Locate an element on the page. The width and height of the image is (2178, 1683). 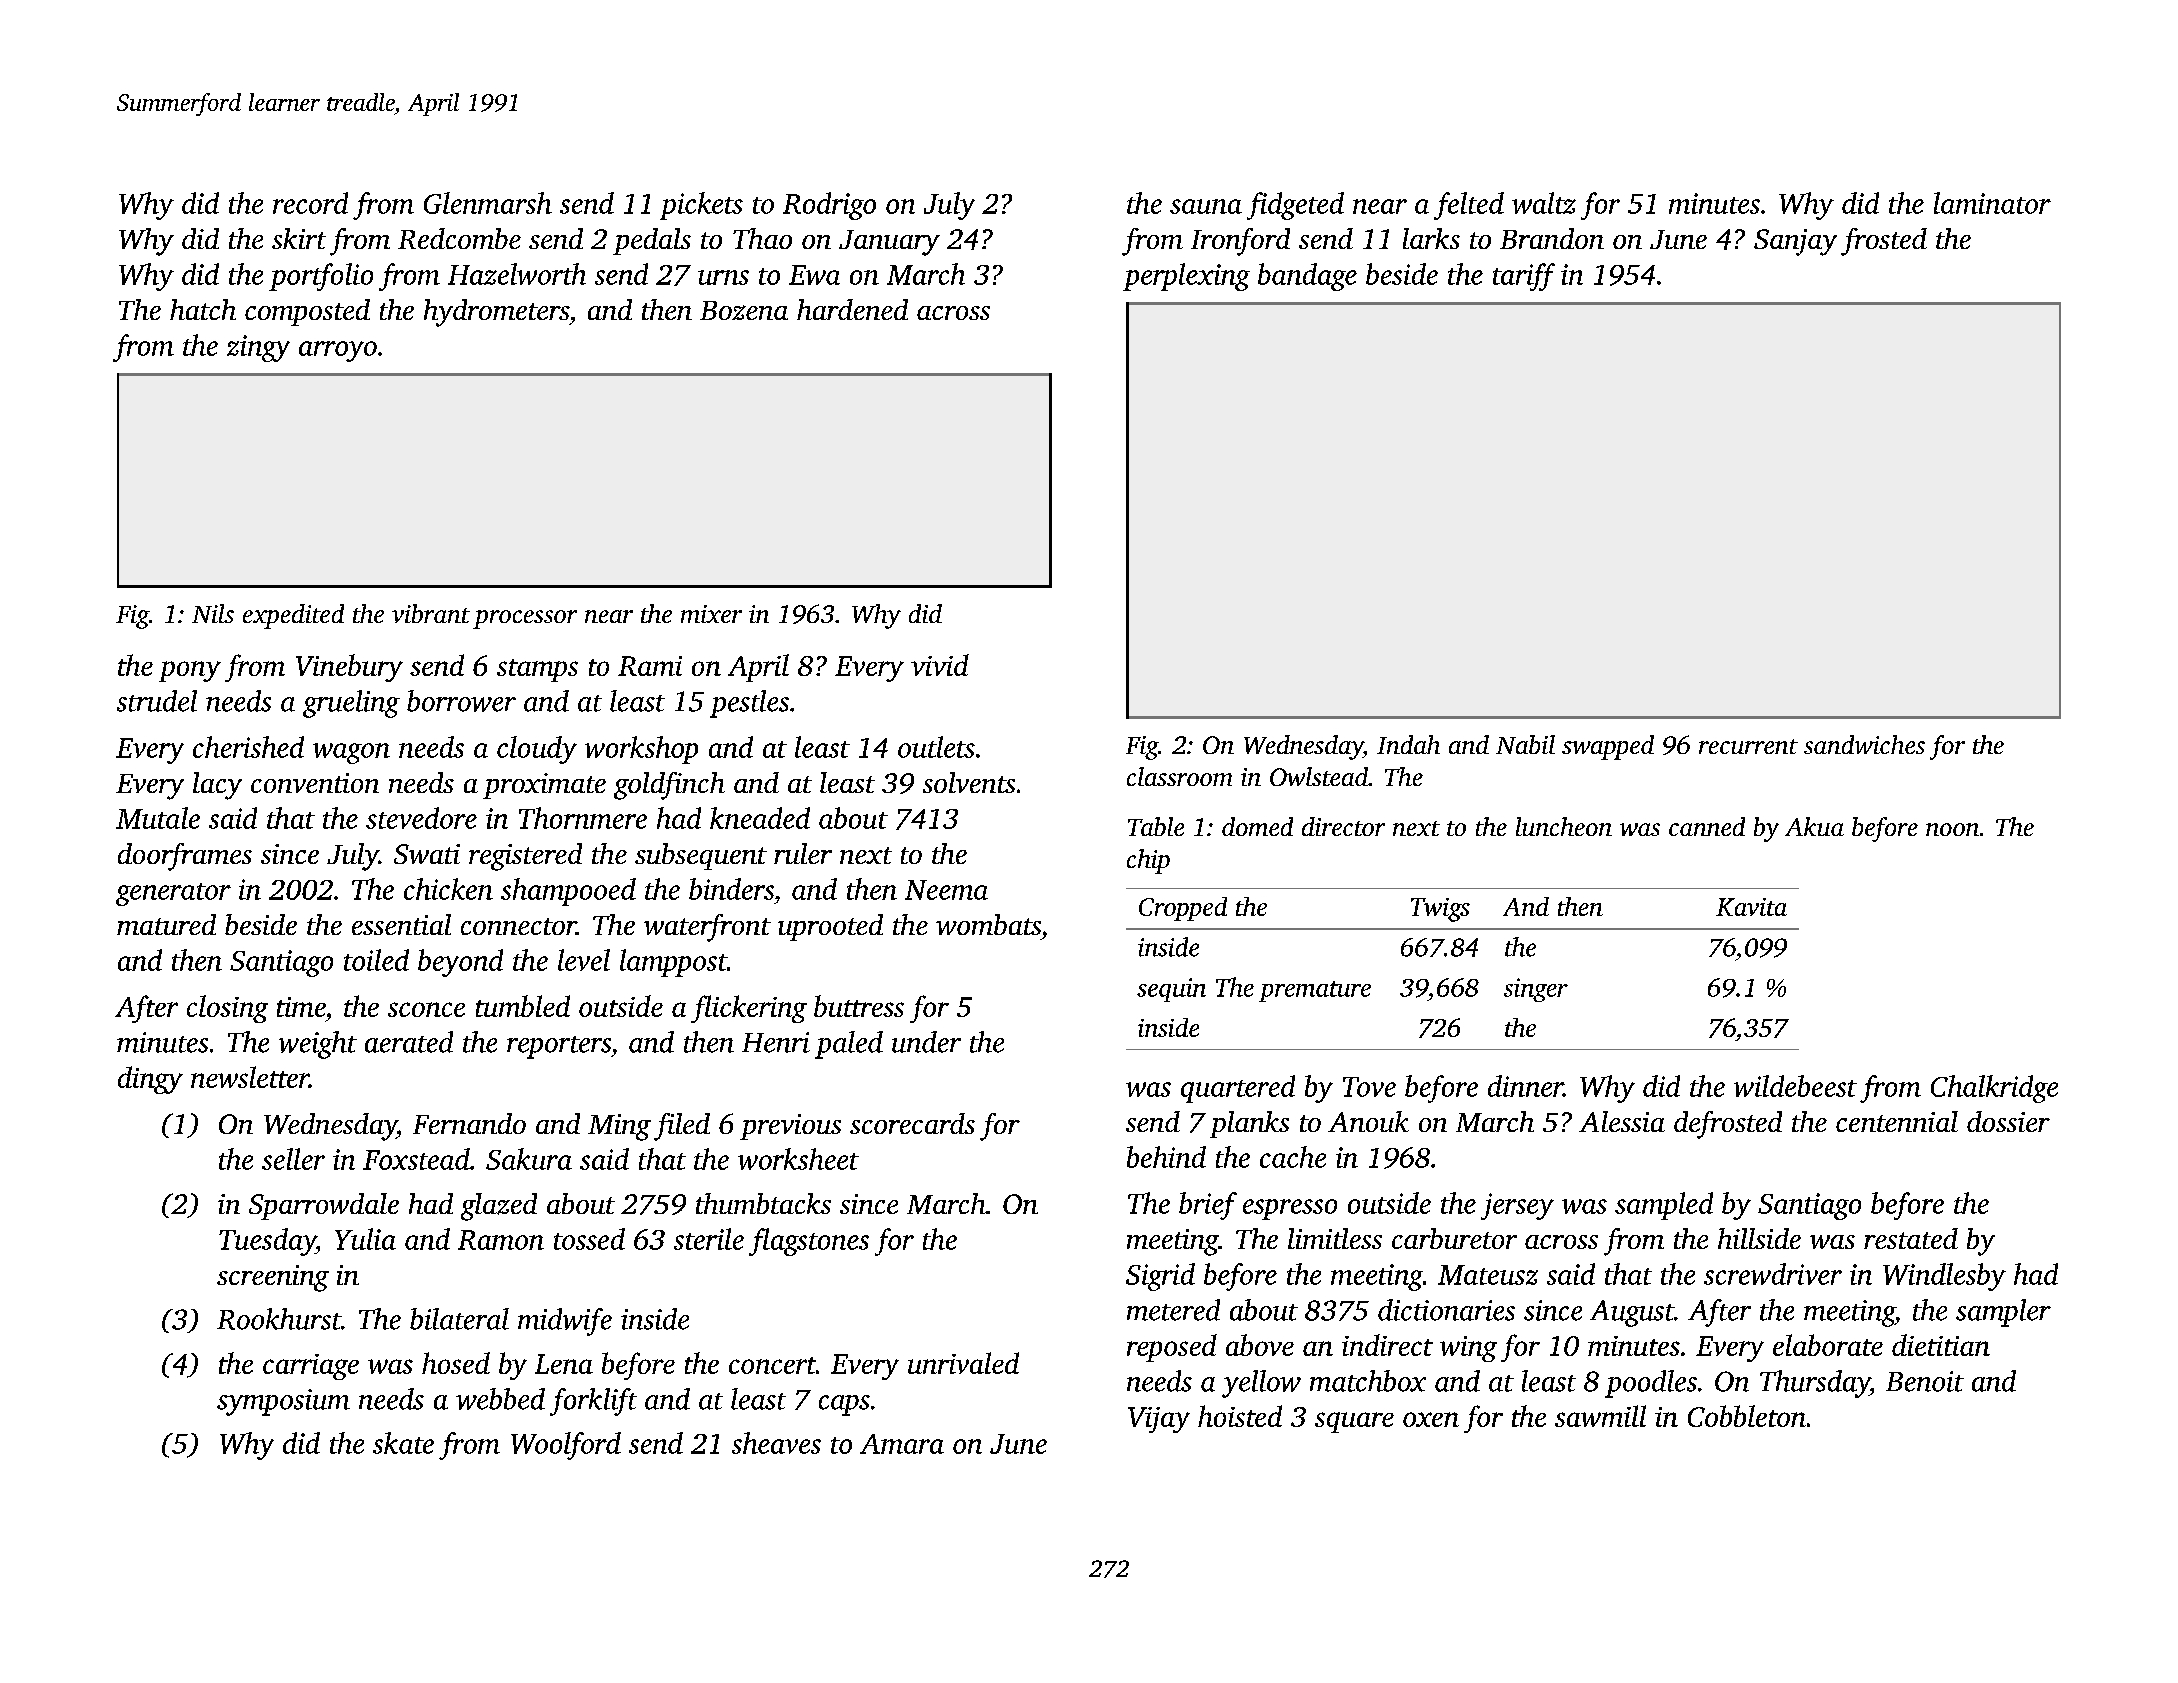
record is located at coordinates (310, 203).
